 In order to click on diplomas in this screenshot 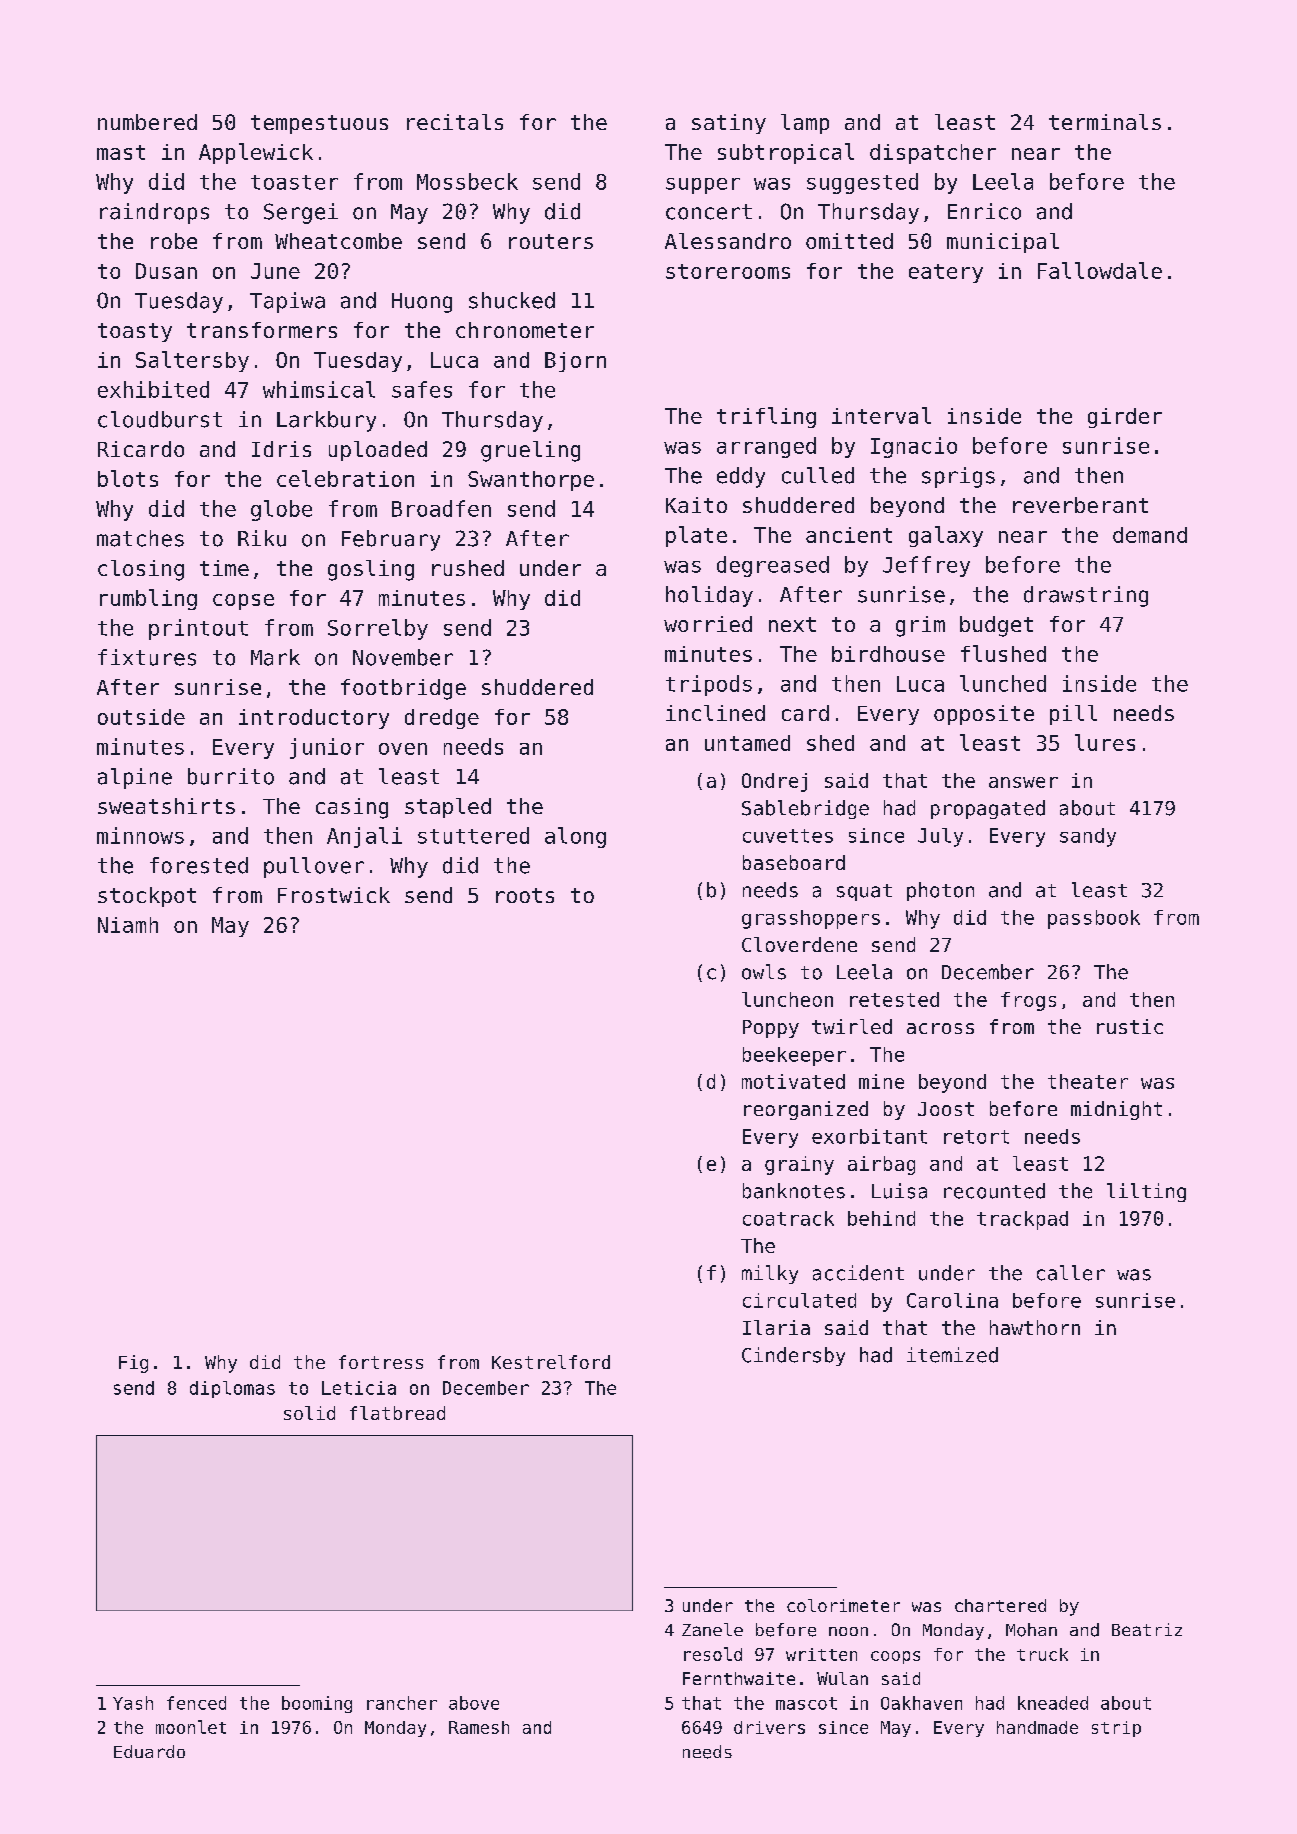, I will do `click(232, 1389)`.
